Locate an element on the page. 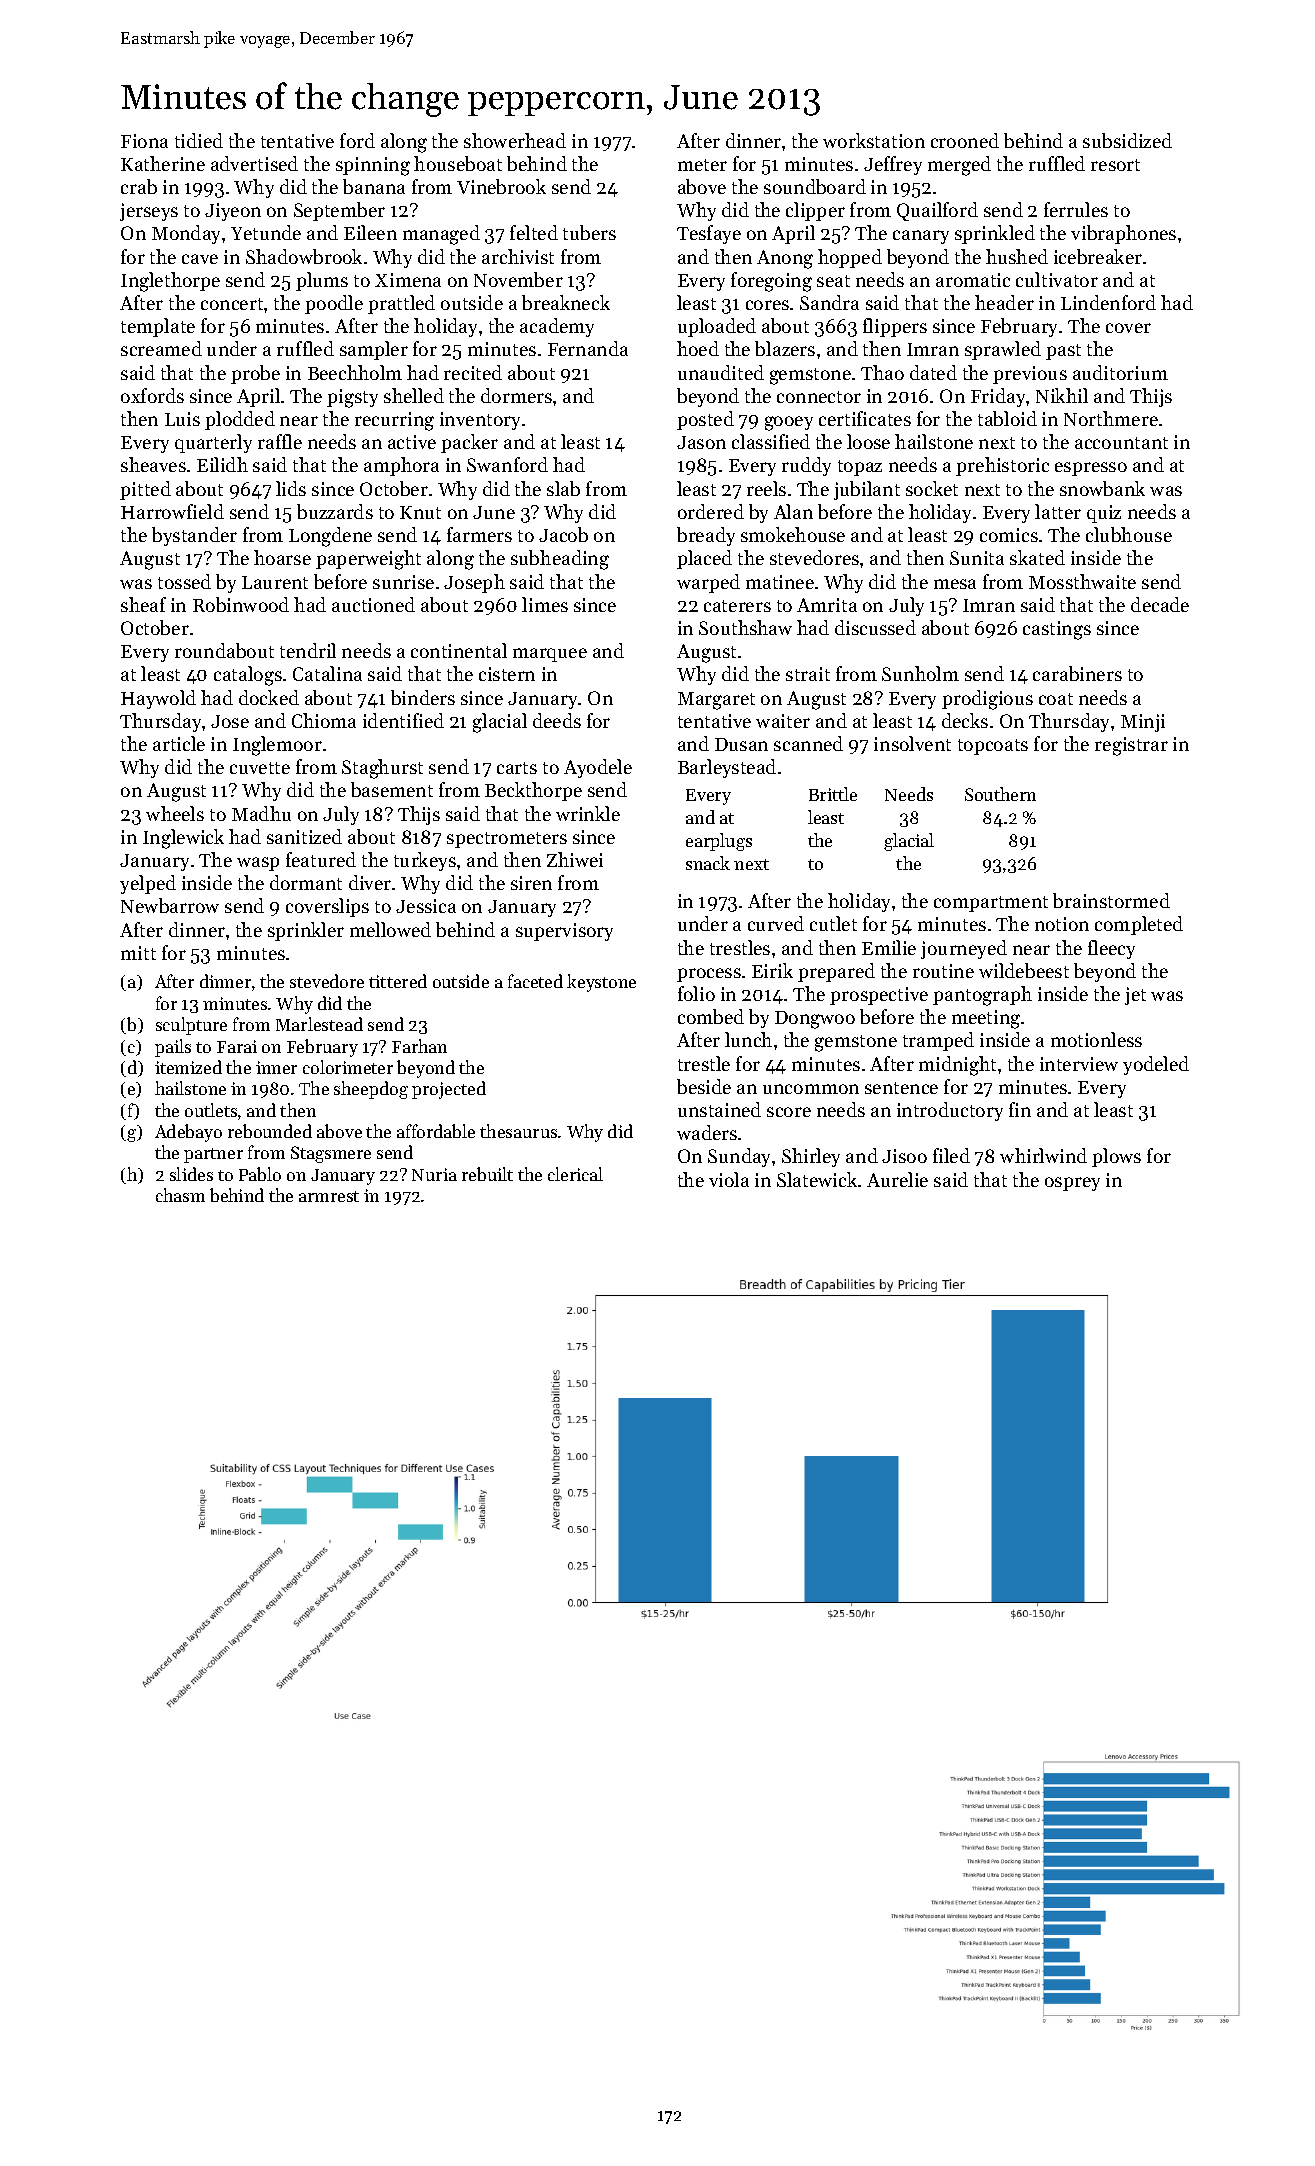 The height and width of the image is (2166, 1315). Eileen is located at coordinates (370, 232).
